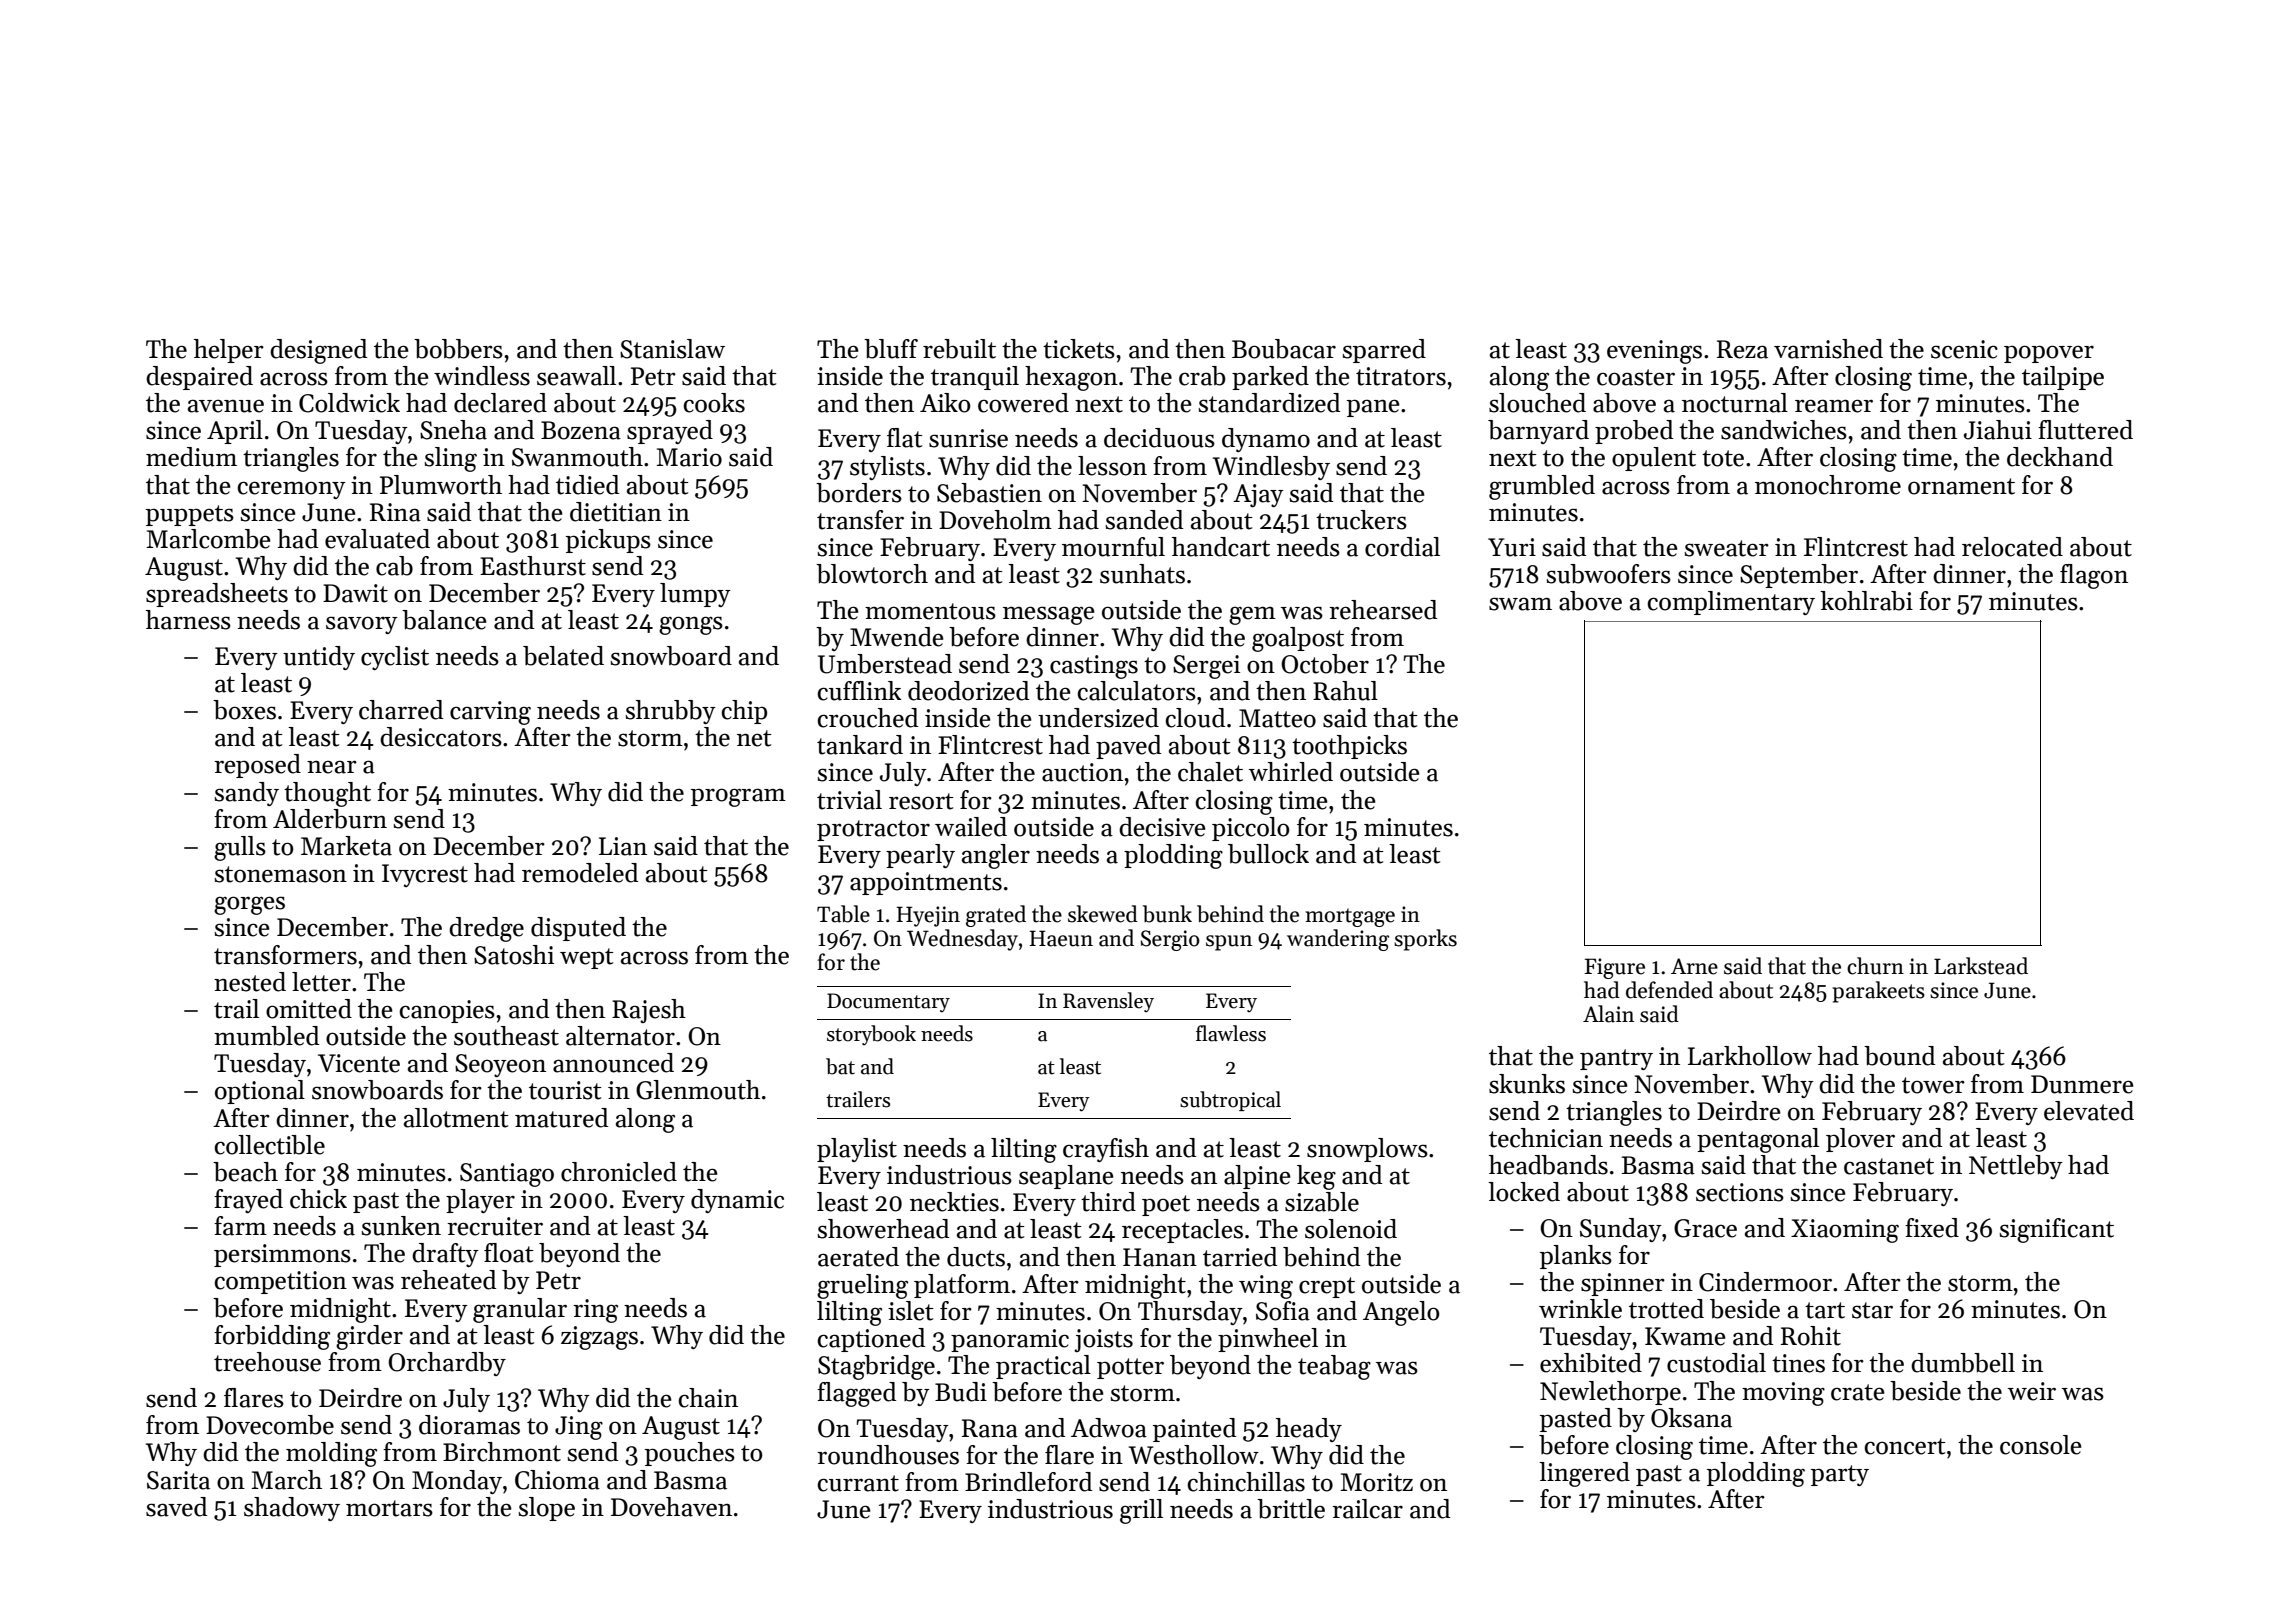 The height and width of the screenshot is (1614, 2282). I want to click on toothpicks, so click(1349, 747).
